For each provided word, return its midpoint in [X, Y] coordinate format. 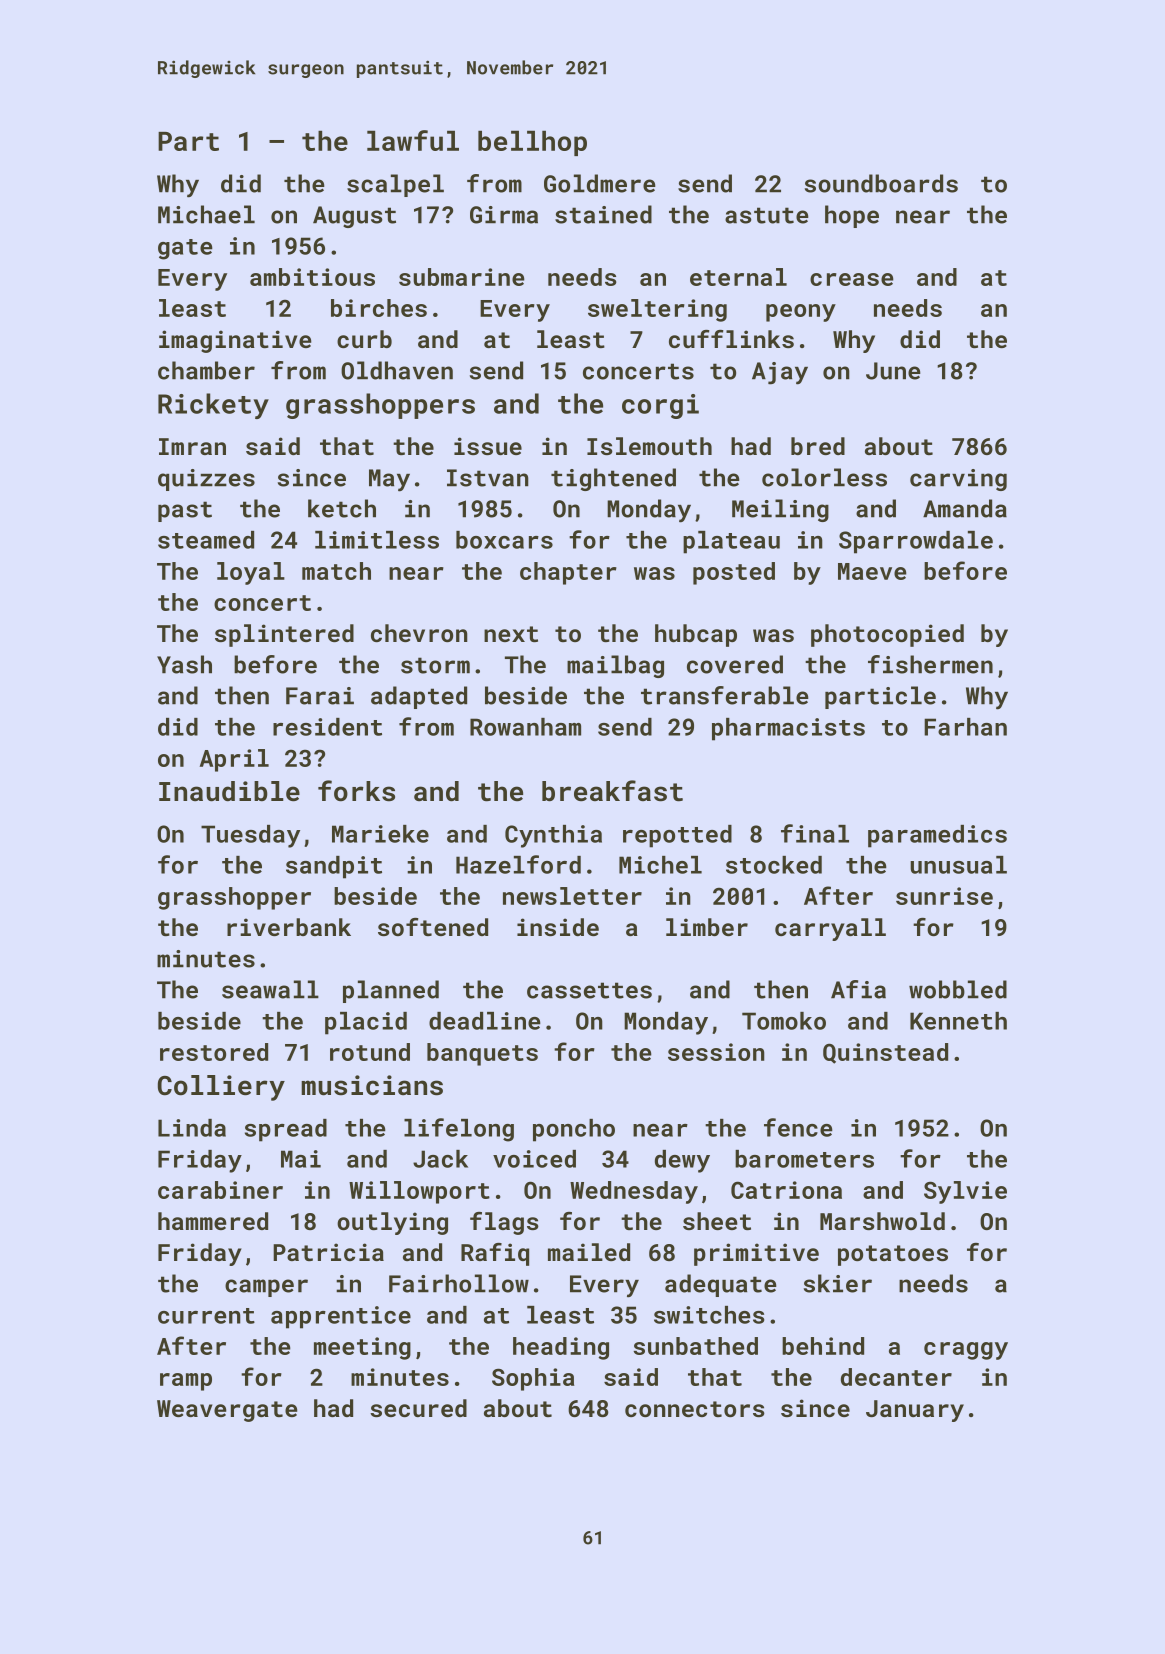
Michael [206, 214]
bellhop [532, 143]
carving [958, 480]
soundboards [881, 183]
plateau [731, 542]
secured [418, 1408]
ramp [186, 1382]
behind [823, 1346]
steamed [206, 540]
